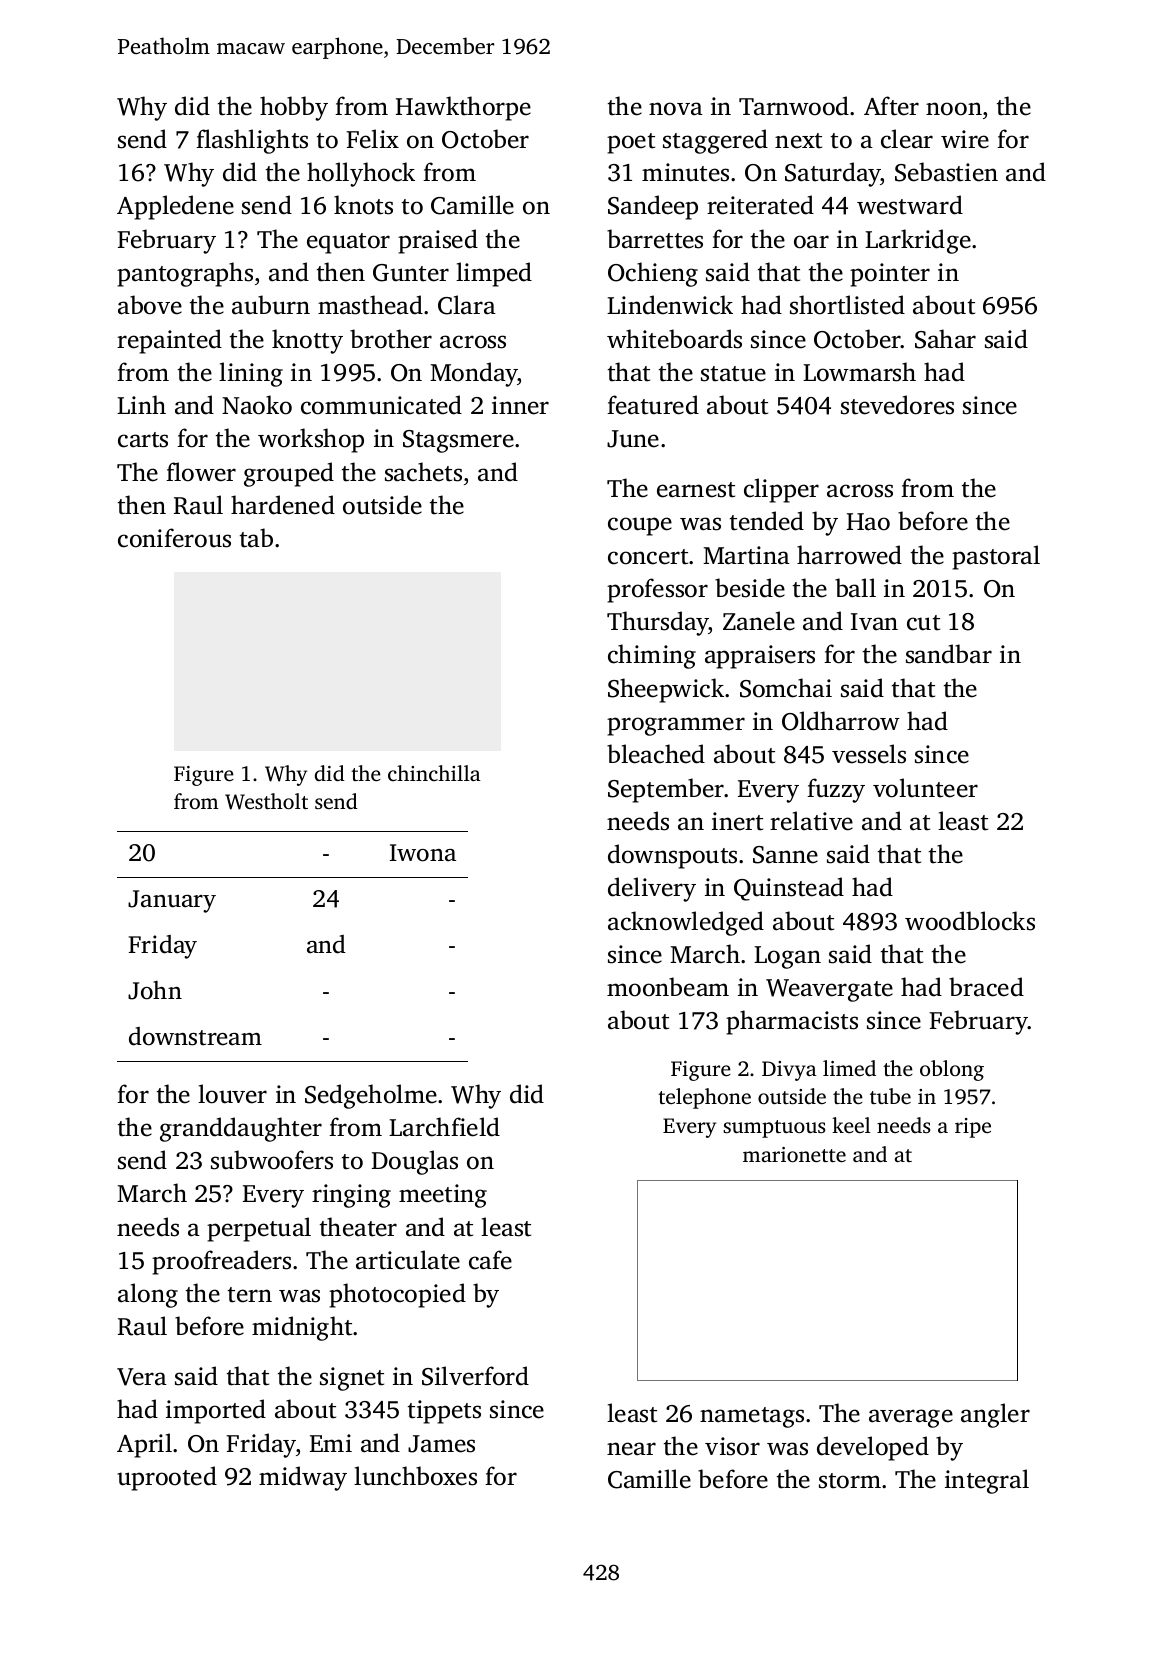 Image resolution: width=1165 pixels, height=1654 pixels. What do you see at coordinates (952, 1070) in the screenshot?
I see `oblong` at bounding box center [952, 1070].
